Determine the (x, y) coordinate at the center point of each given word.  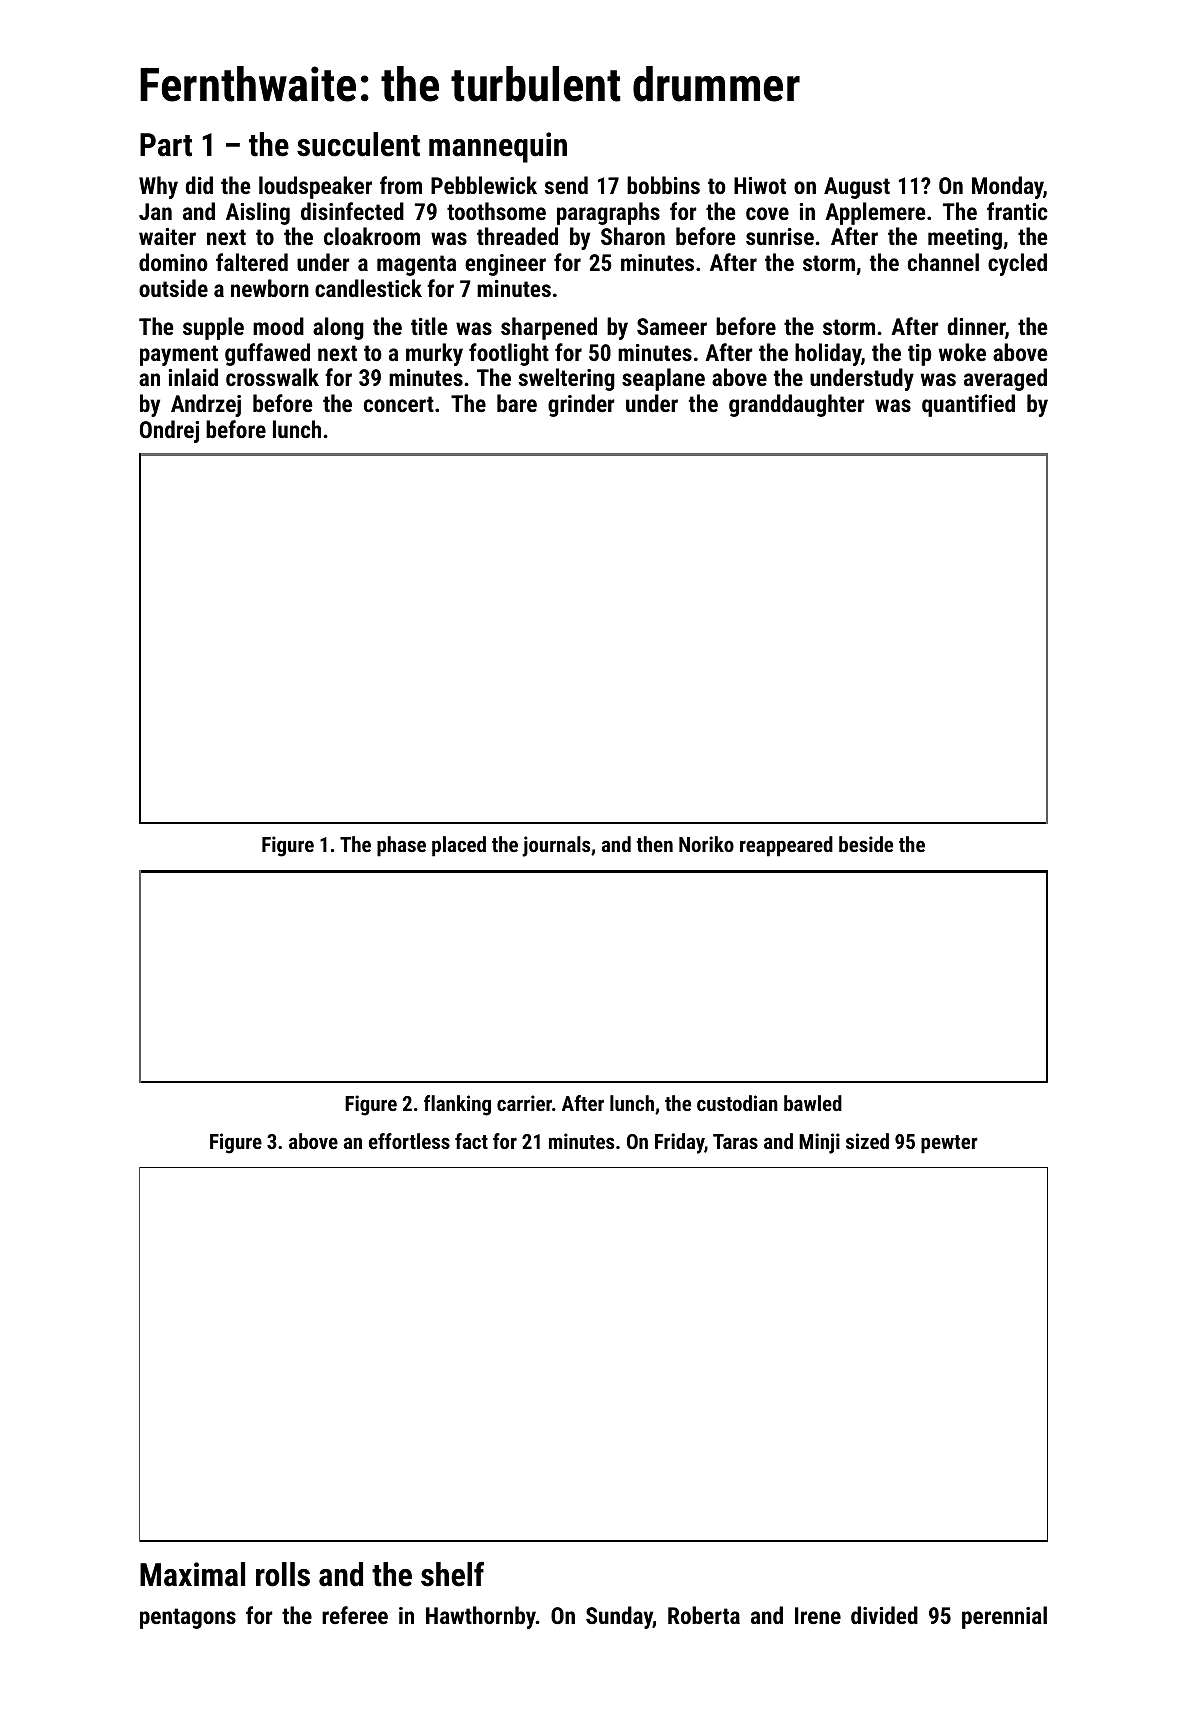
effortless (409, 1141)
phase (401, 846)
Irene (818, 1615)
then (654, 844)
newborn (270, 288)
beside (866, 844)
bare (517, 403)
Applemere (875, 213)
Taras (735, 1141)
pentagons (188, 1618)
